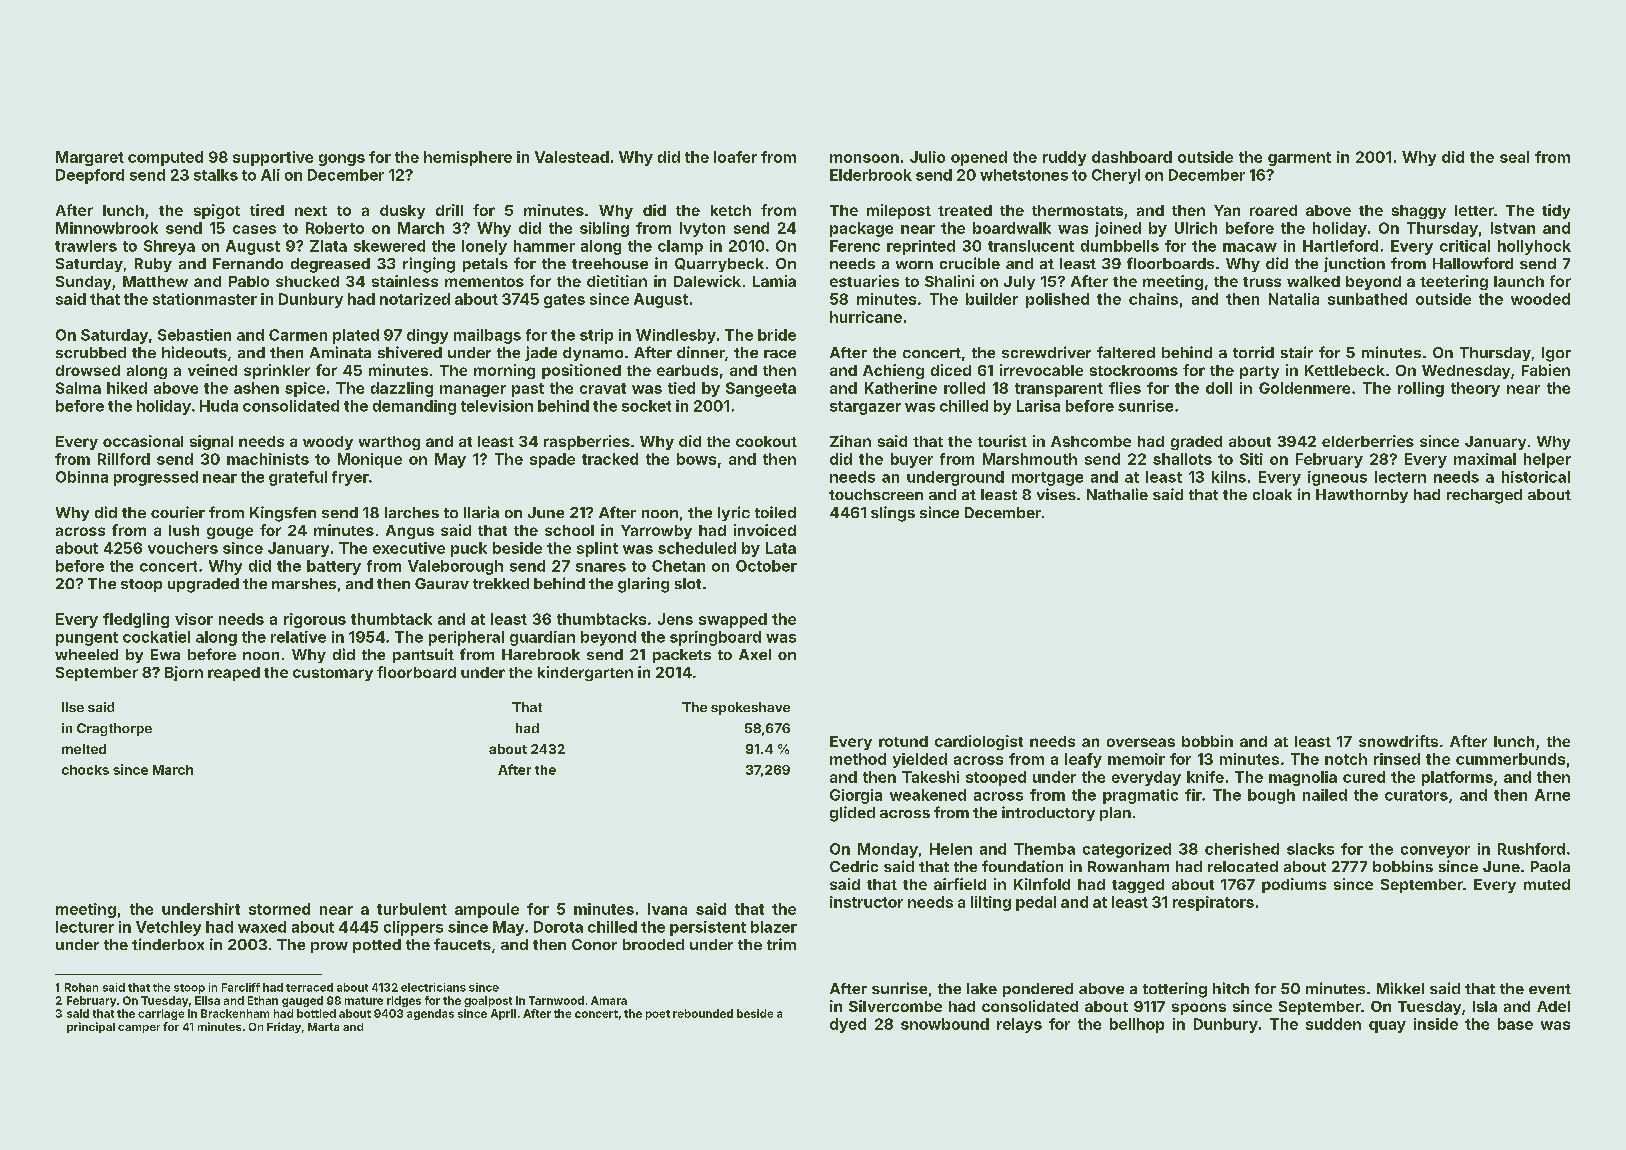  Describe the element at coordinates (241, 987) in the screenshot. I see `Farcliff` at that location.
